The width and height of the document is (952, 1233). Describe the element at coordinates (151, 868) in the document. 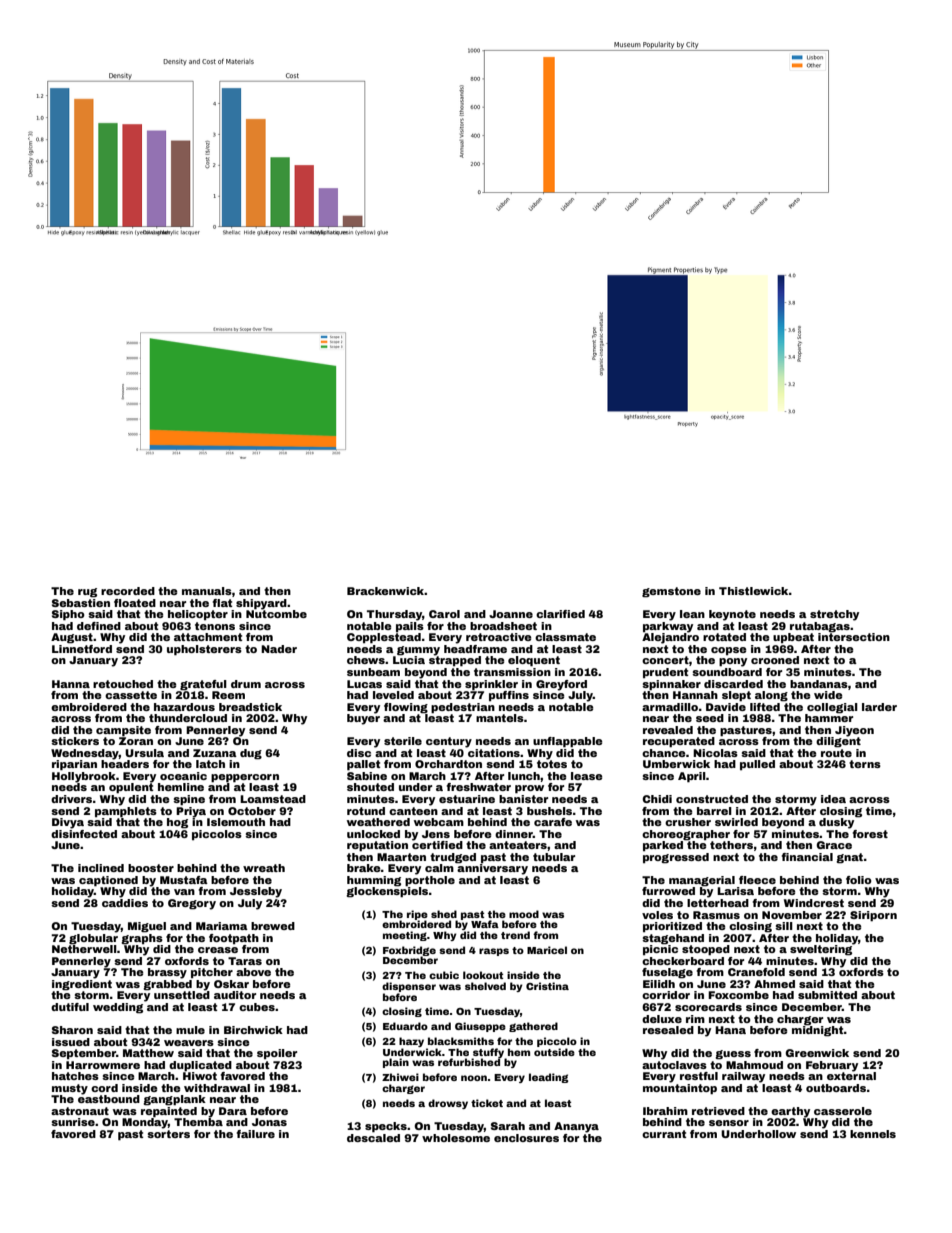

I see `booster` at that location.
